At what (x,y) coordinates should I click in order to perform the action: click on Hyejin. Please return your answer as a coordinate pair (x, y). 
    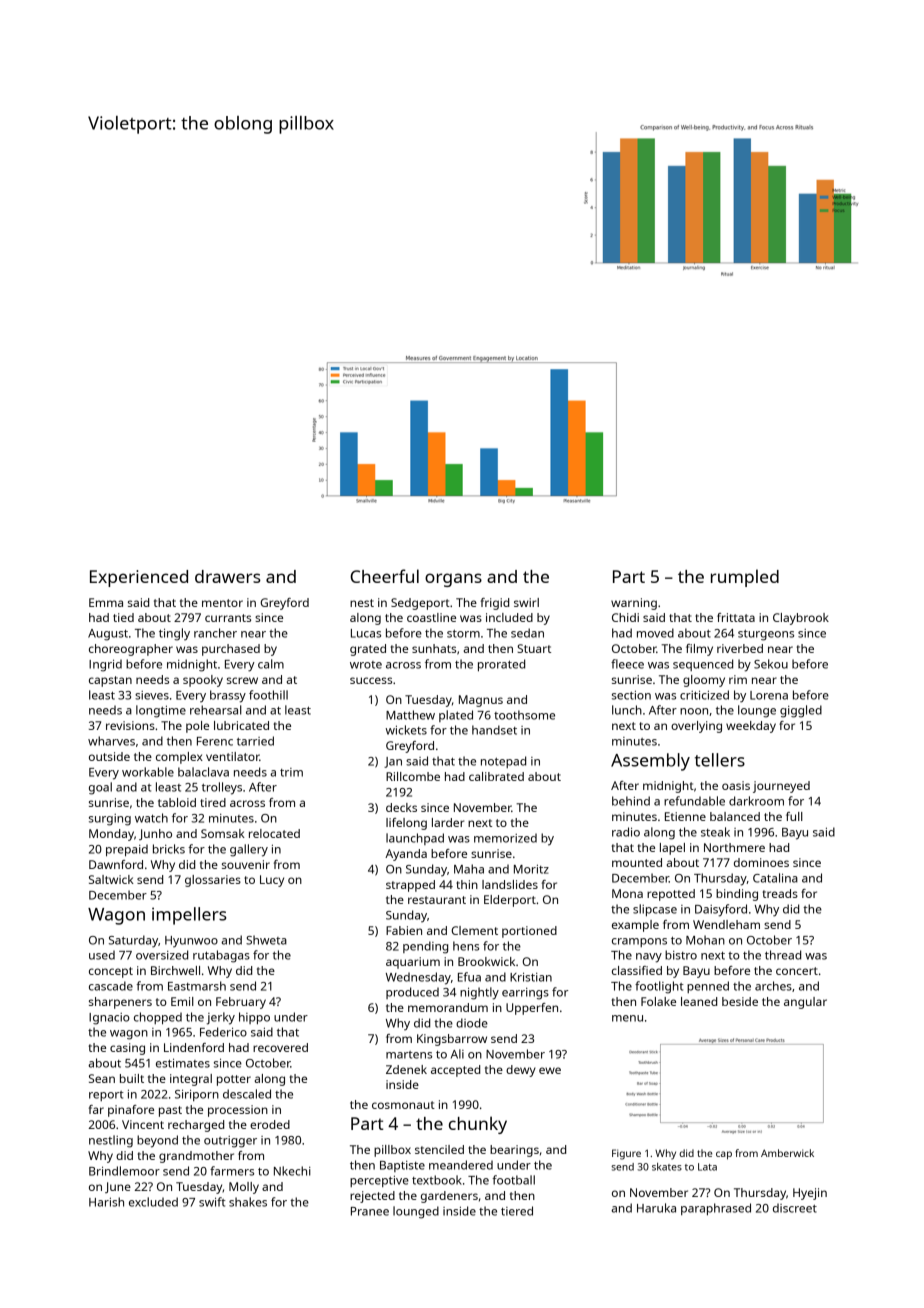
    Looking at the image, I should click on (810, 1194).
